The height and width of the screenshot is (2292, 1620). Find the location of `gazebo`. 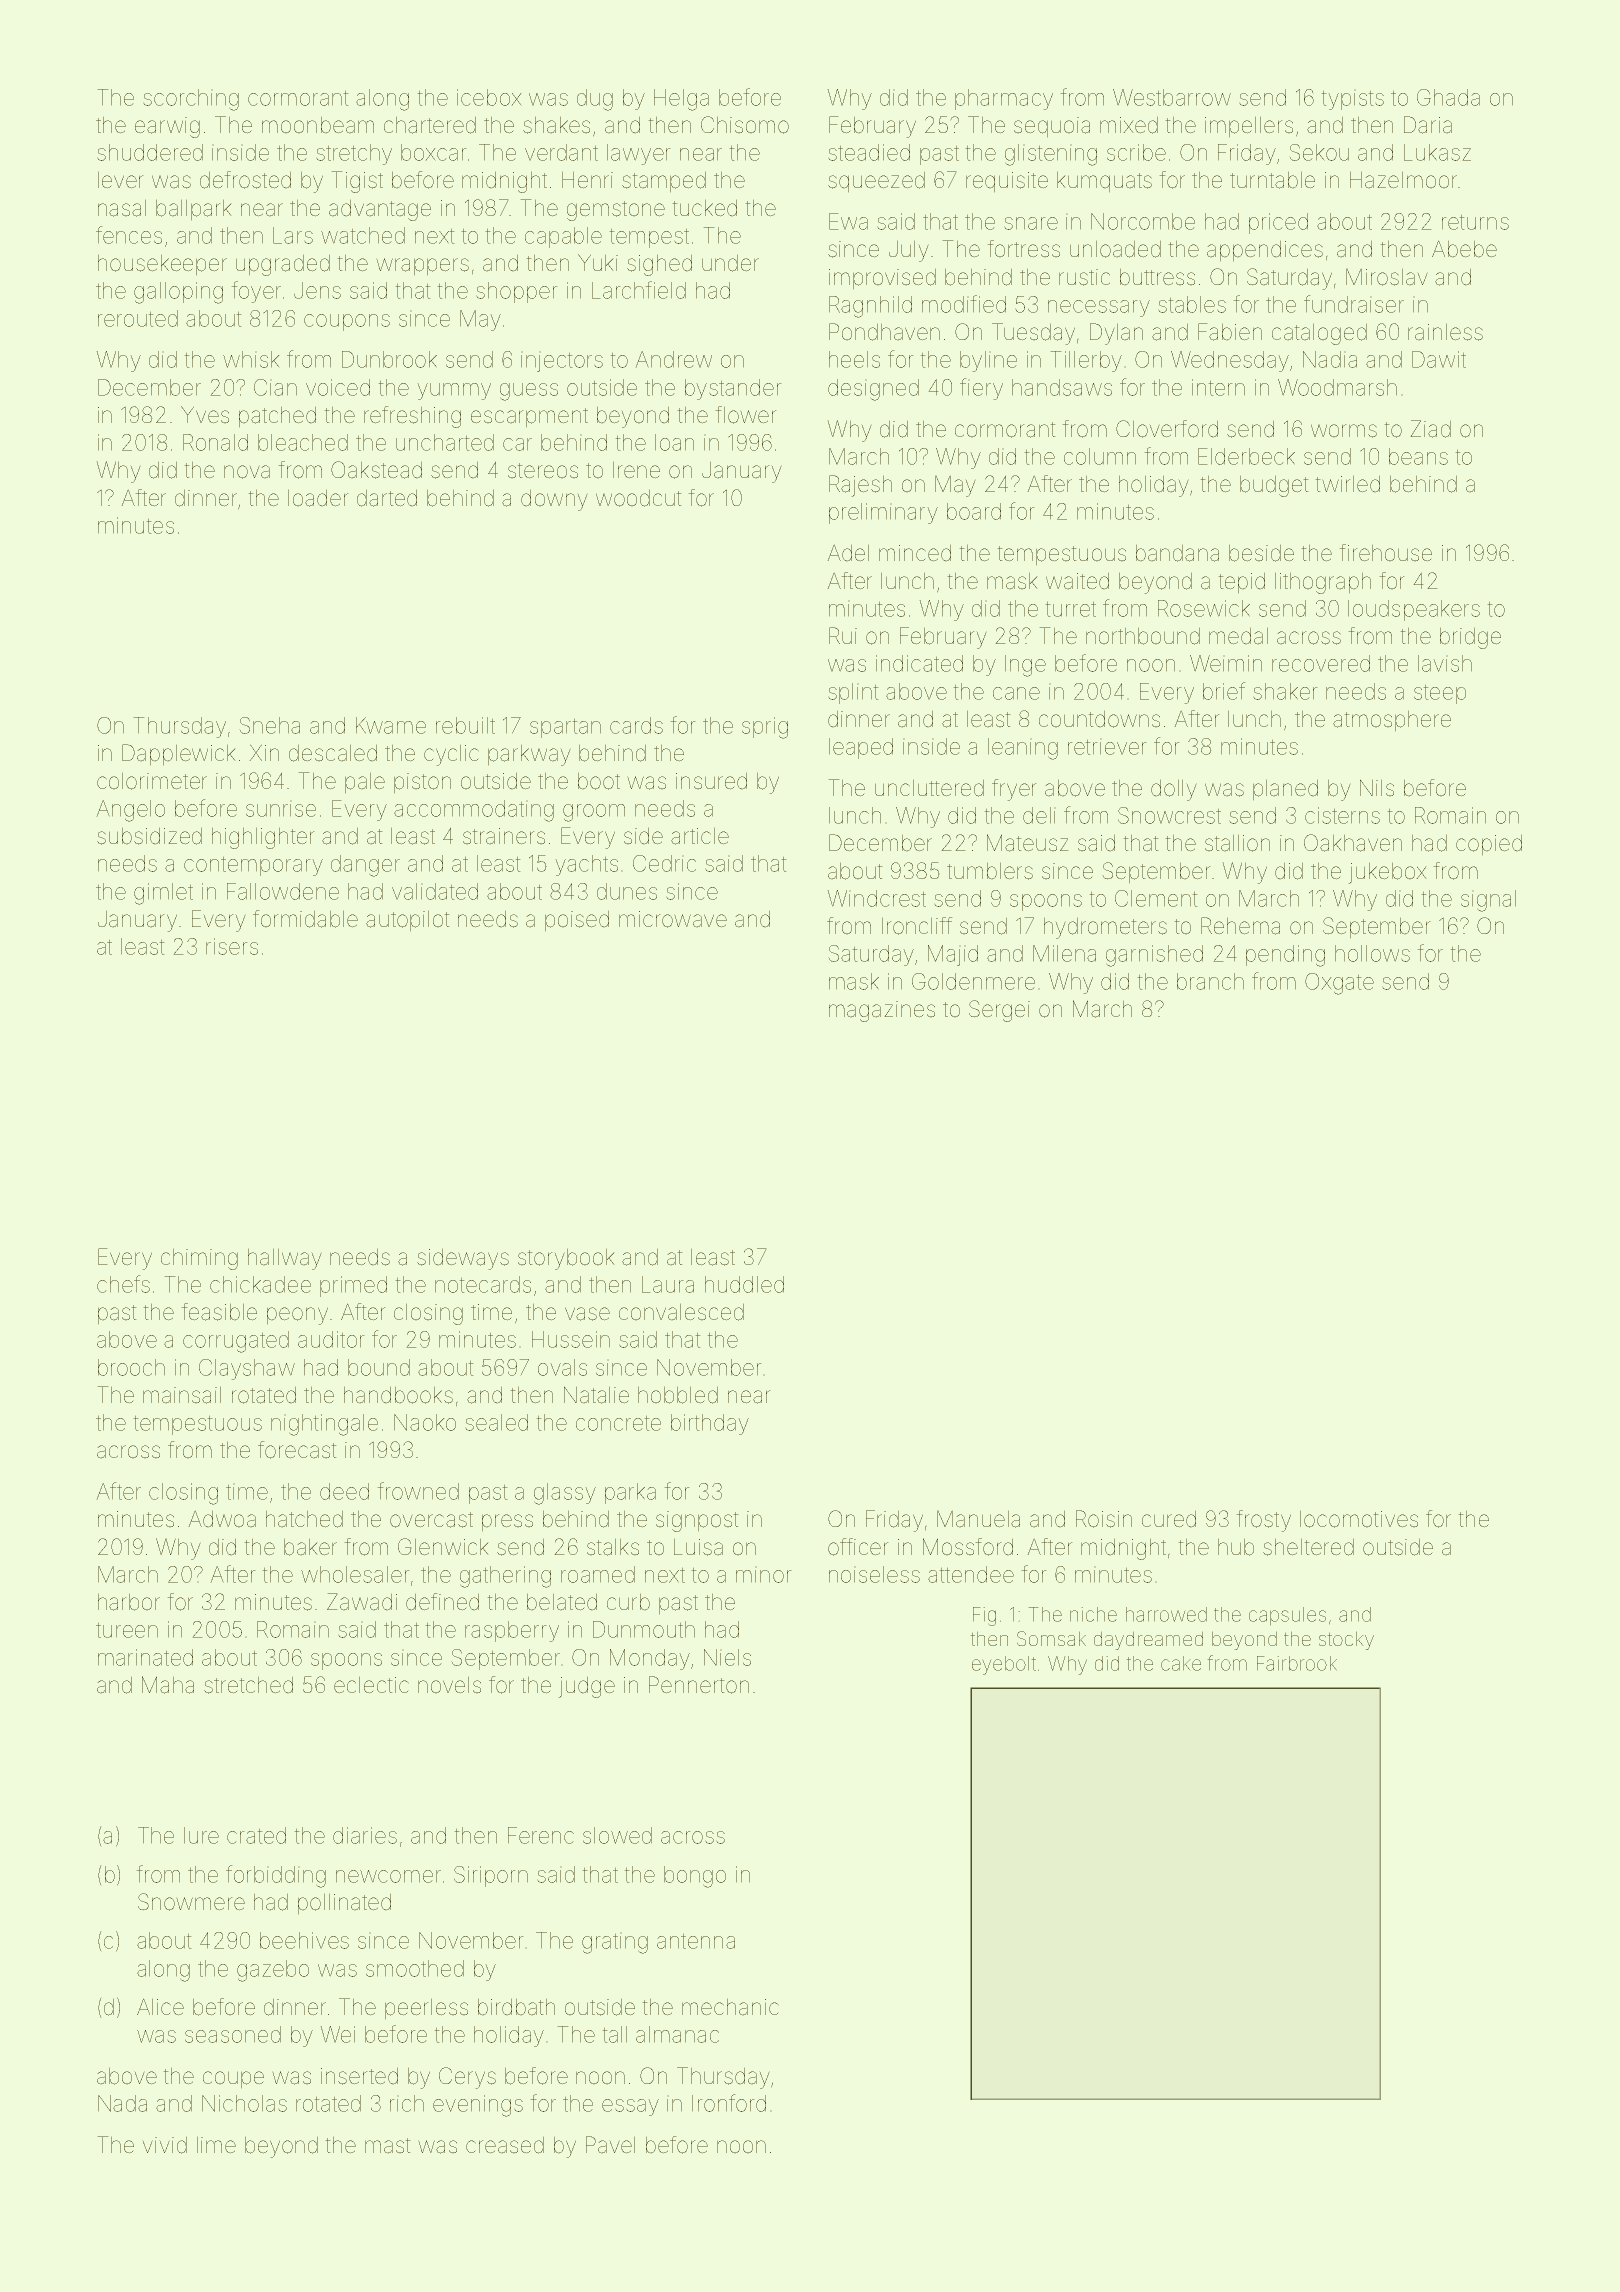

gazebo is located at coordinates (273, 1971).
